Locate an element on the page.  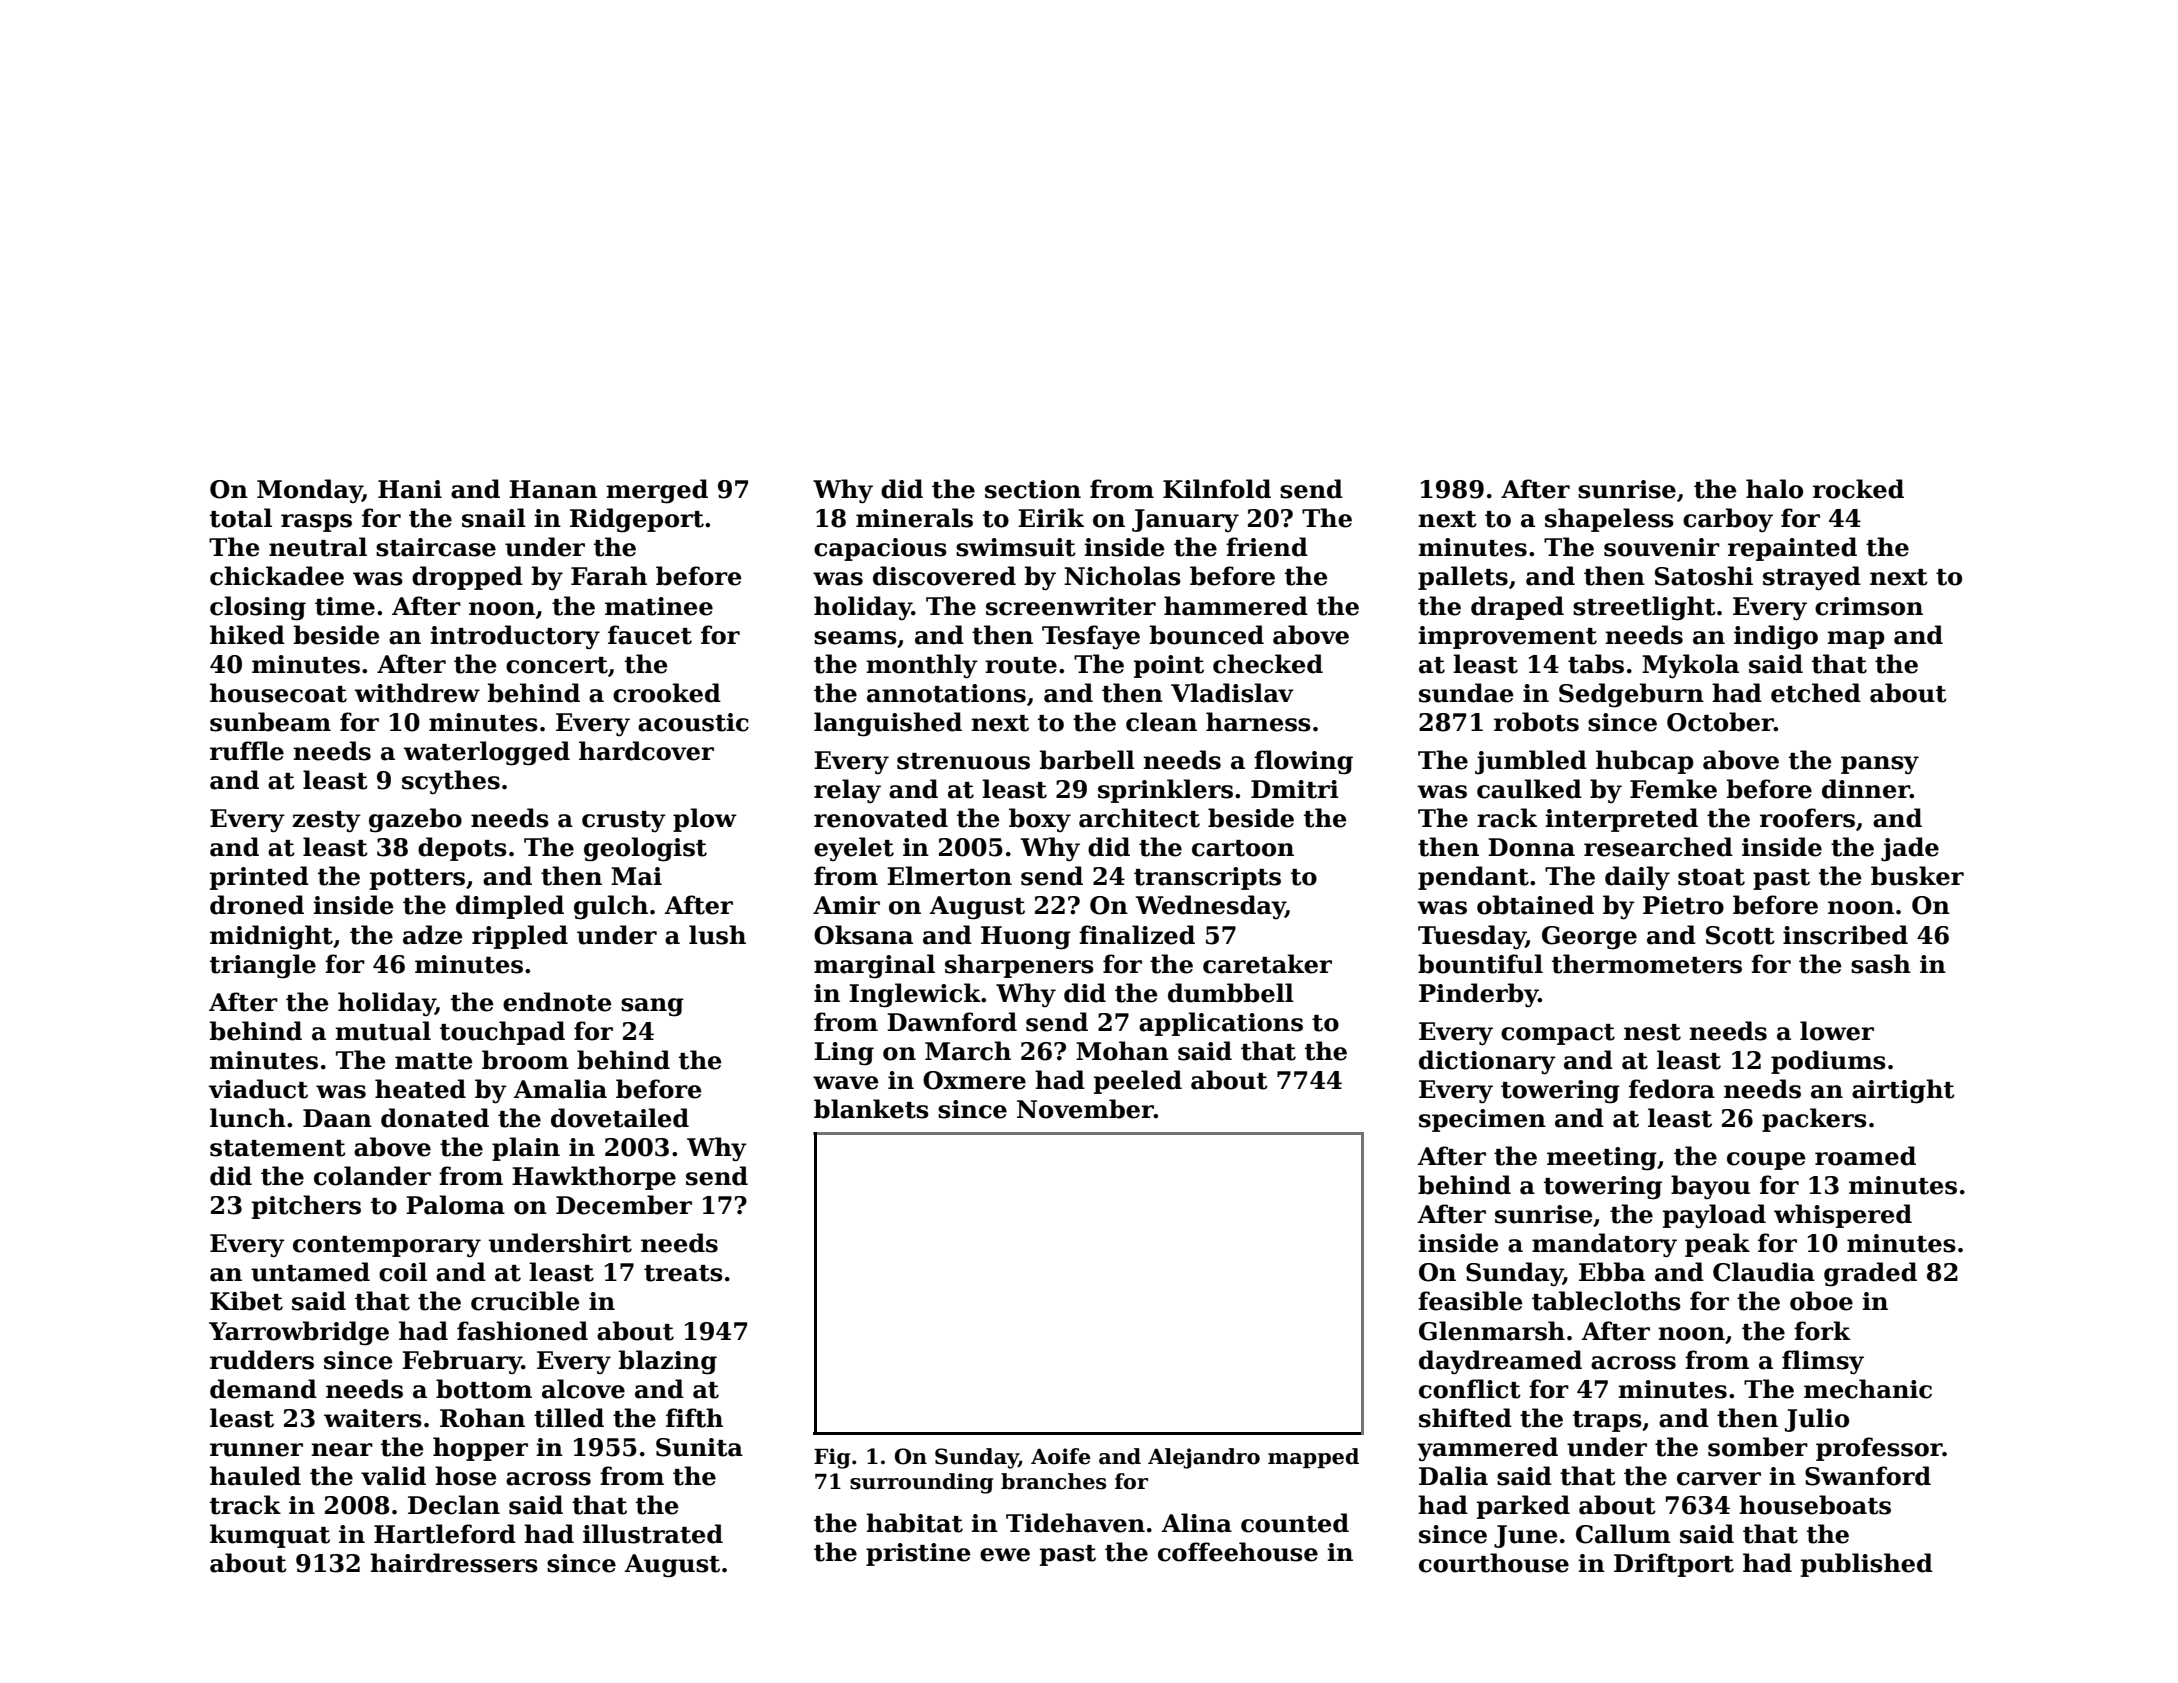
halo is located at coordinates (1774, 489).
